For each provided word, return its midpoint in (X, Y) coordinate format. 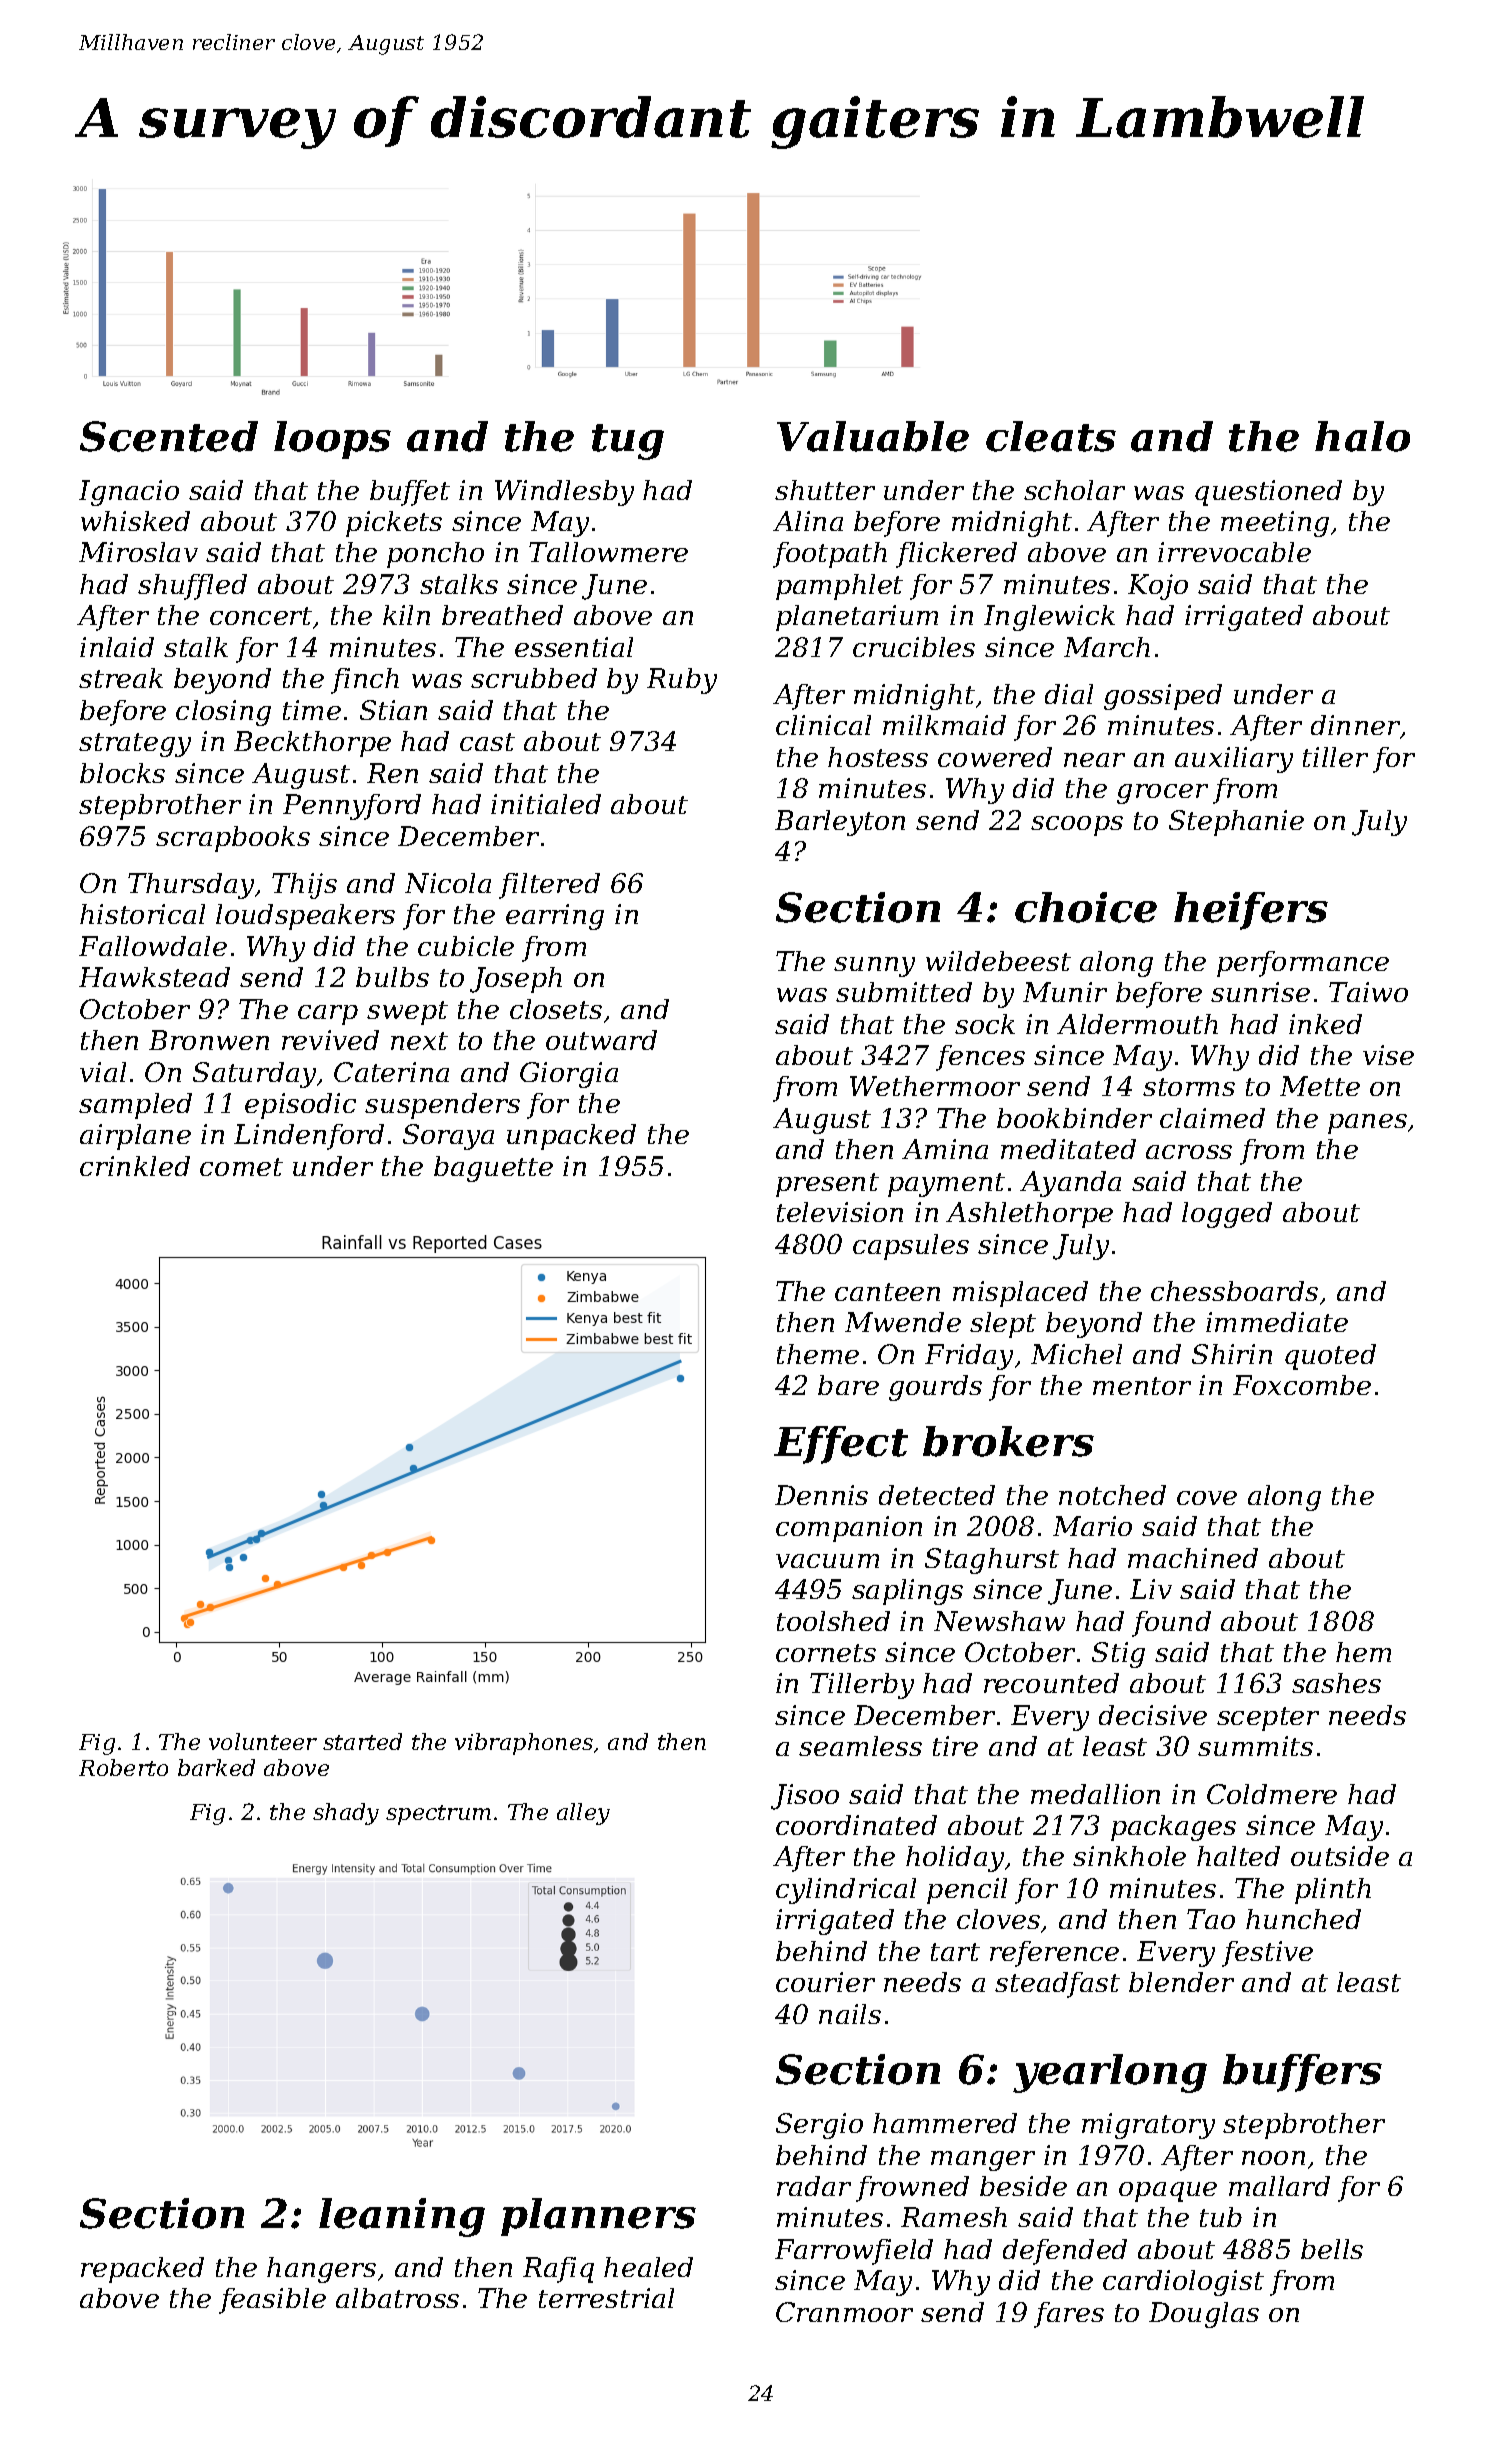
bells (1332, 2249)
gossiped (1163, 697)
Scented (169, 436)
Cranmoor (844, 2312)
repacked (142, 2270)
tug (628, 442)
